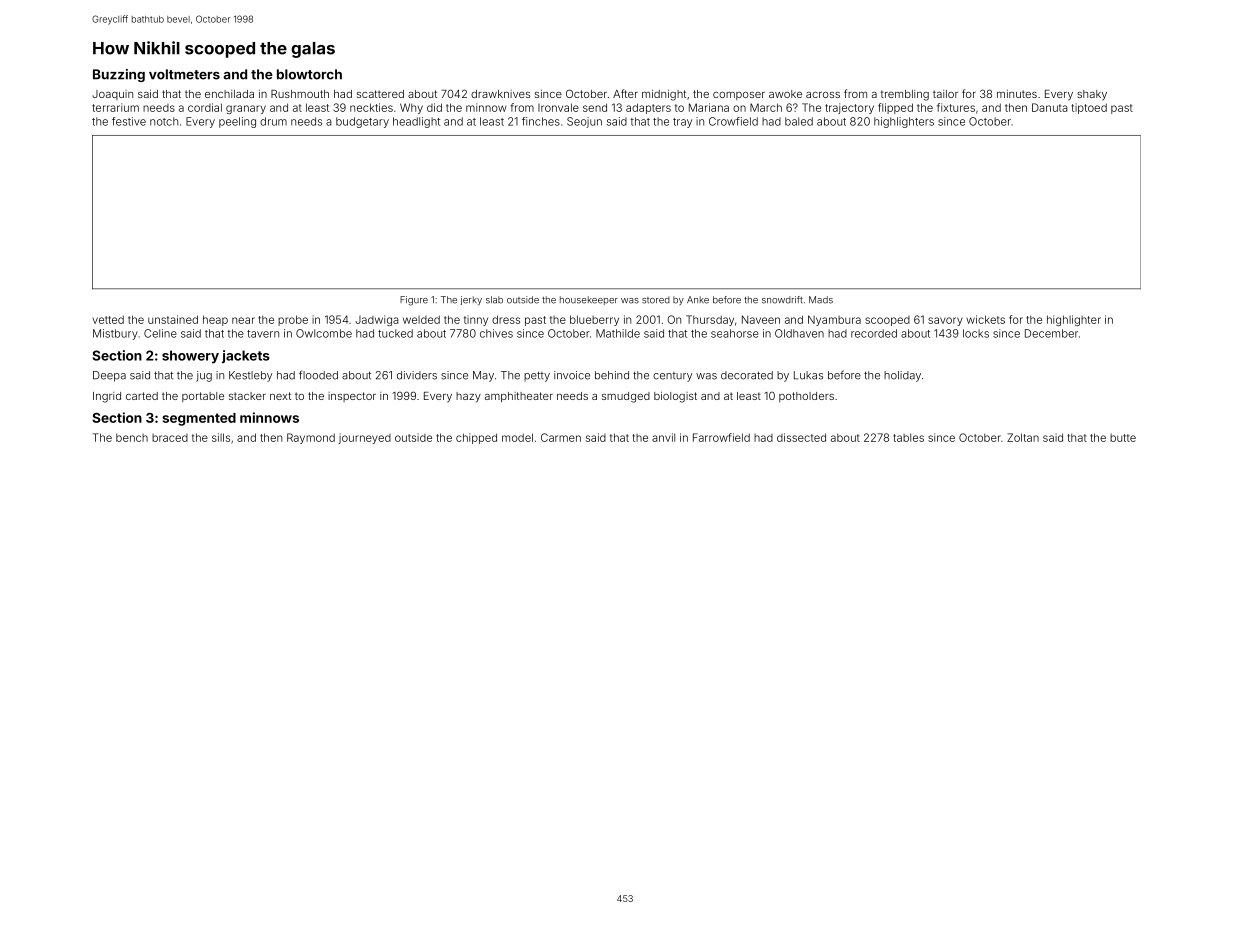 This screenshot has height=952, width=1233. I want to click on portable, so click(203, 397).
